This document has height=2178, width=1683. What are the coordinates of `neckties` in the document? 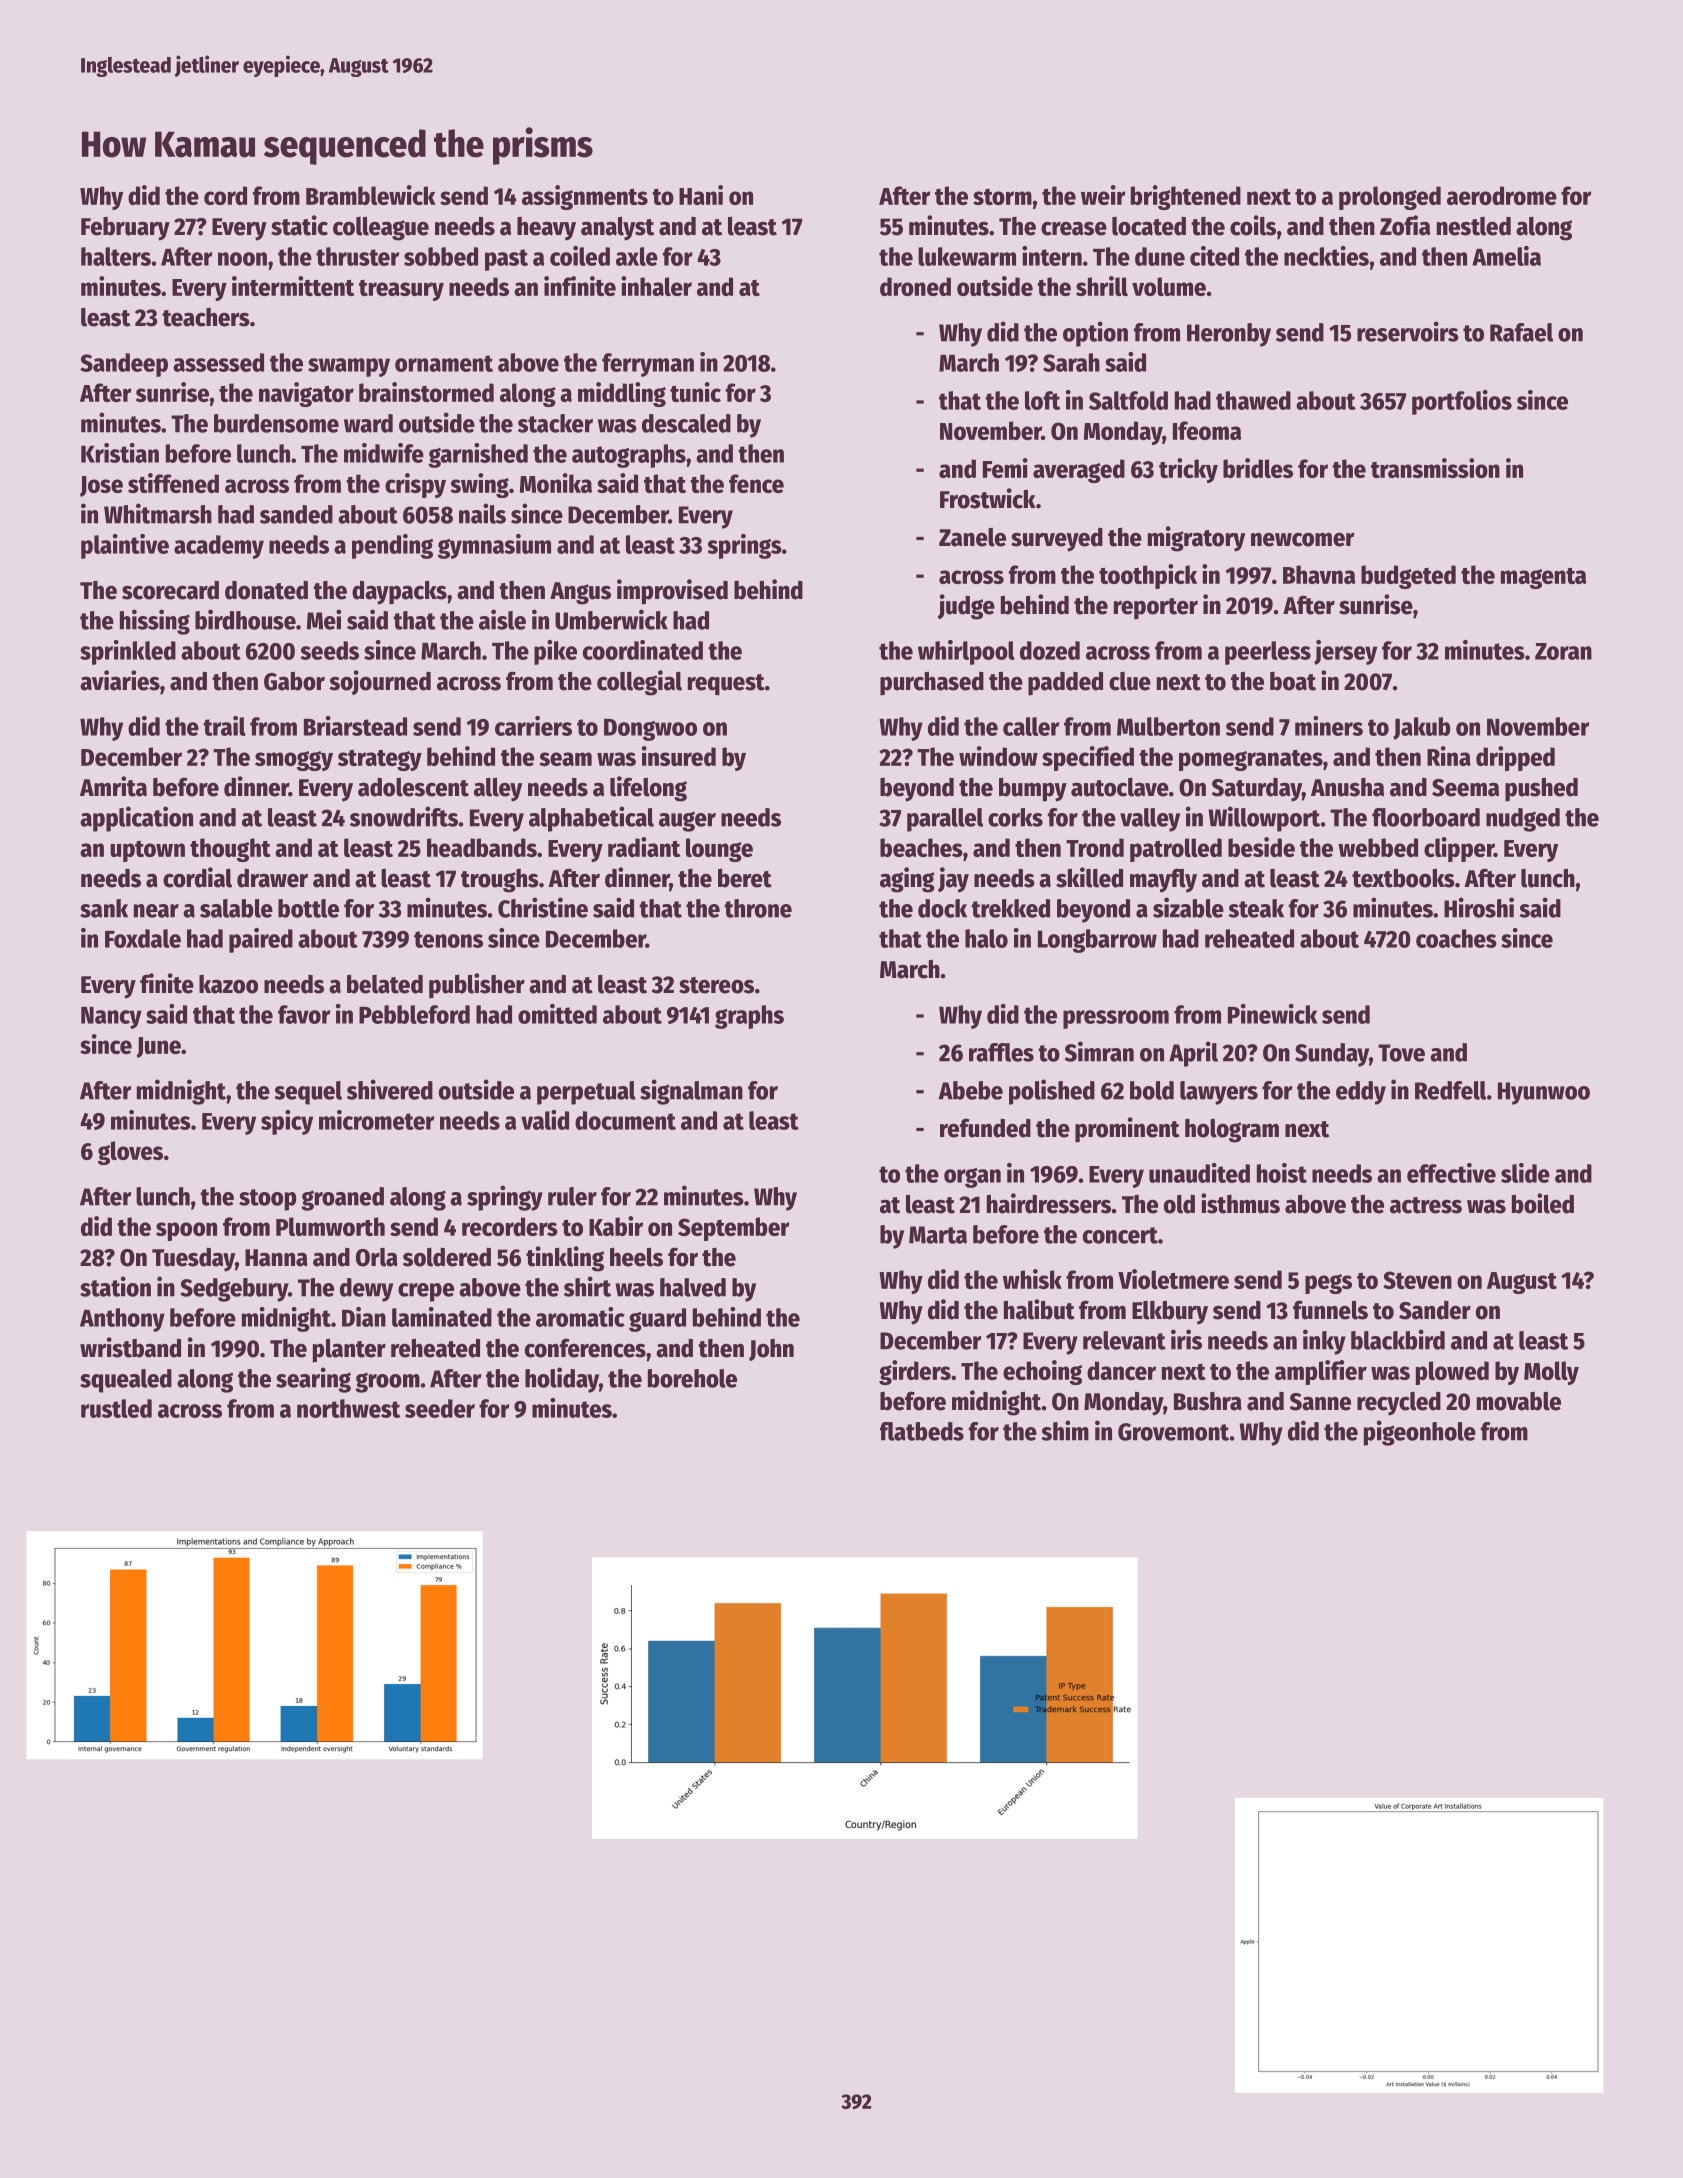 It's located at (1326, 256).
